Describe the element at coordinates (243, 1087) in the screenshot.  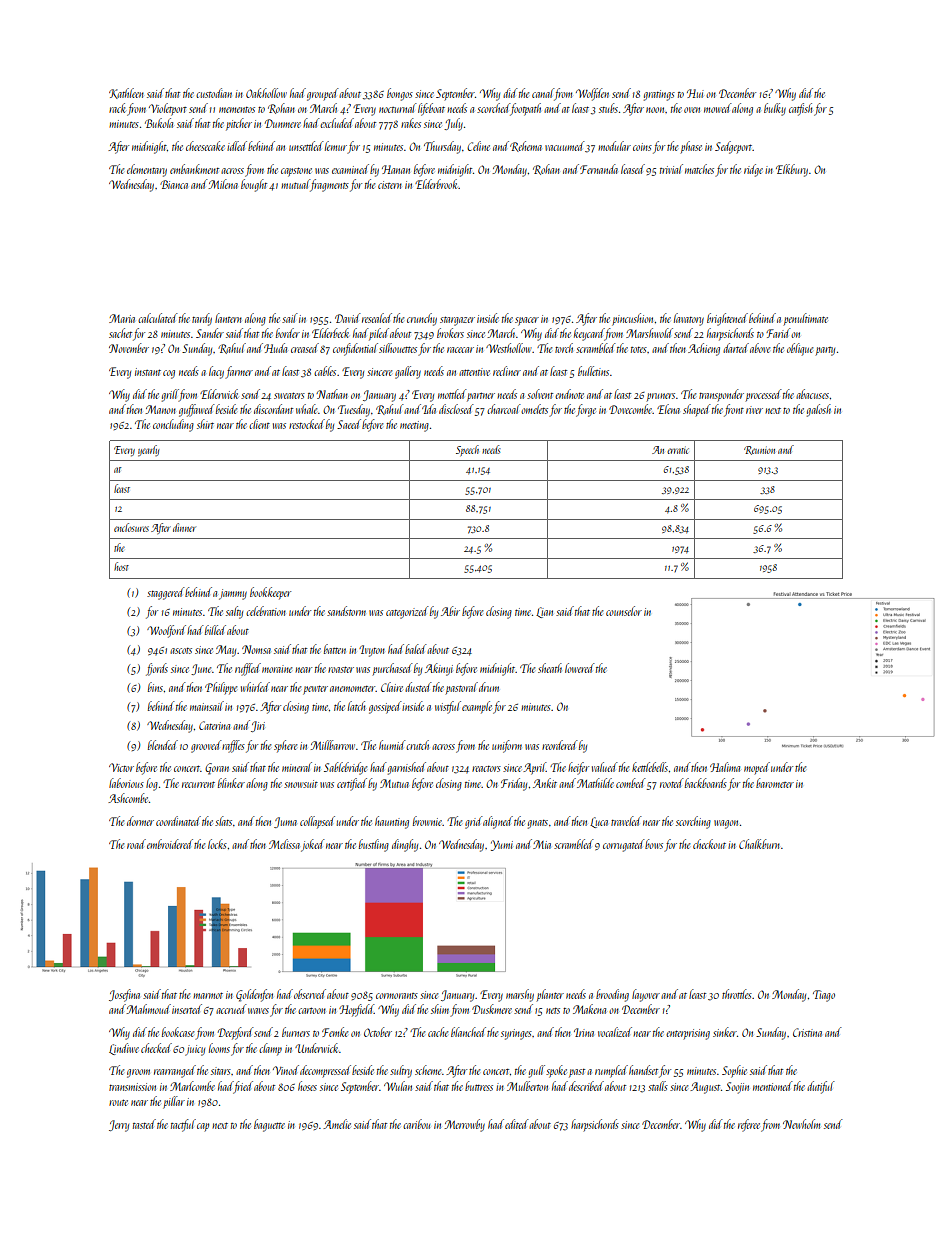
I see `fried` at that location.
